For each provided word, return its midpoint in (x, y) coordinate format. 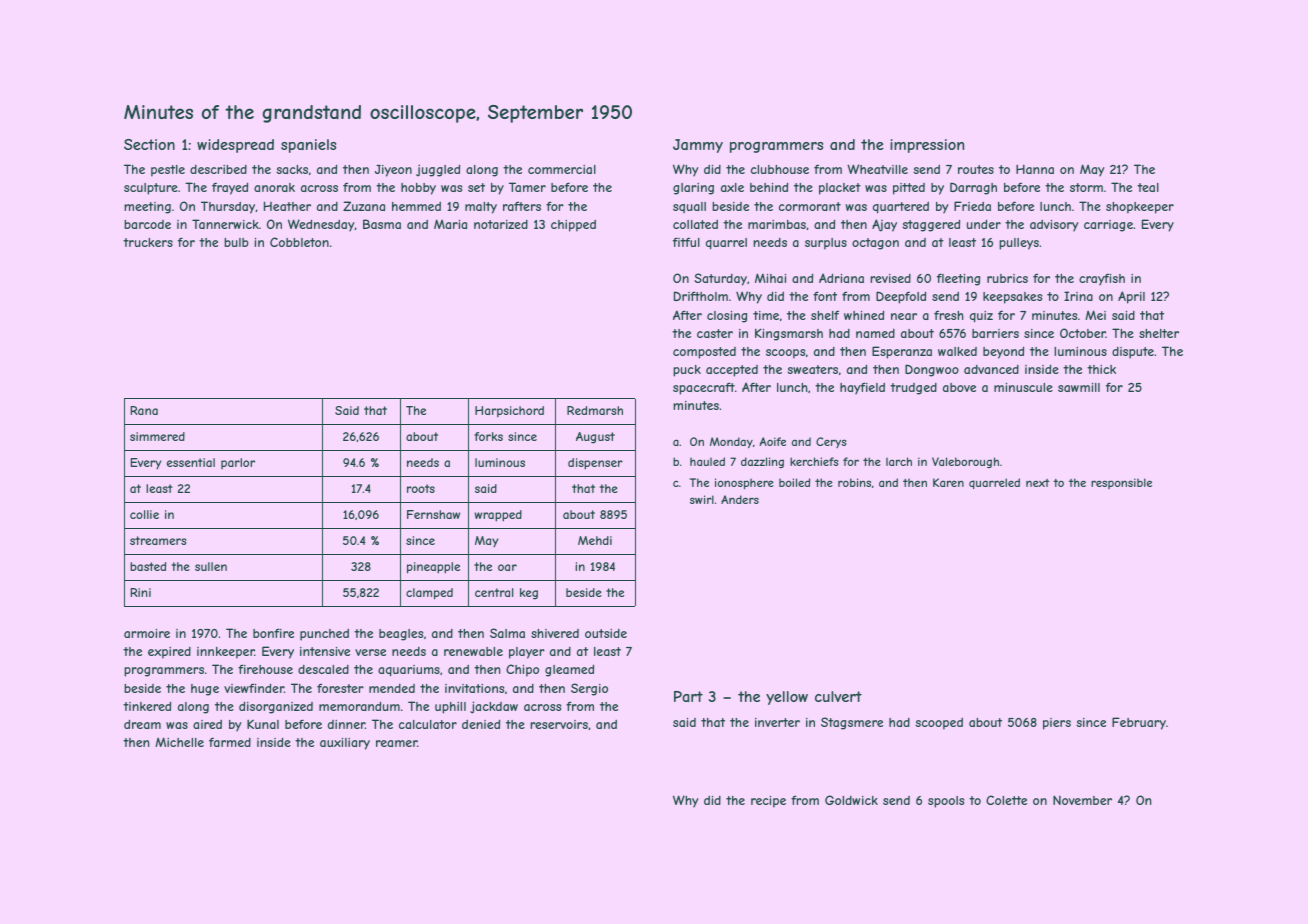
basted (148, 566)
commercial (562, 169)
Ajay (884, 225)
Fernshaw (433, 514)
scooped (939, 724)
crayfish (1102, 279)
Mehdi (595, 540)
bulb (236, 242)
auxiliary (345, 744)
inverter (777, 722)
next (1037, 483)
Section (149, 144)
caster (715, 333)
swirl (702, 499)
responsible (1121, 483)
